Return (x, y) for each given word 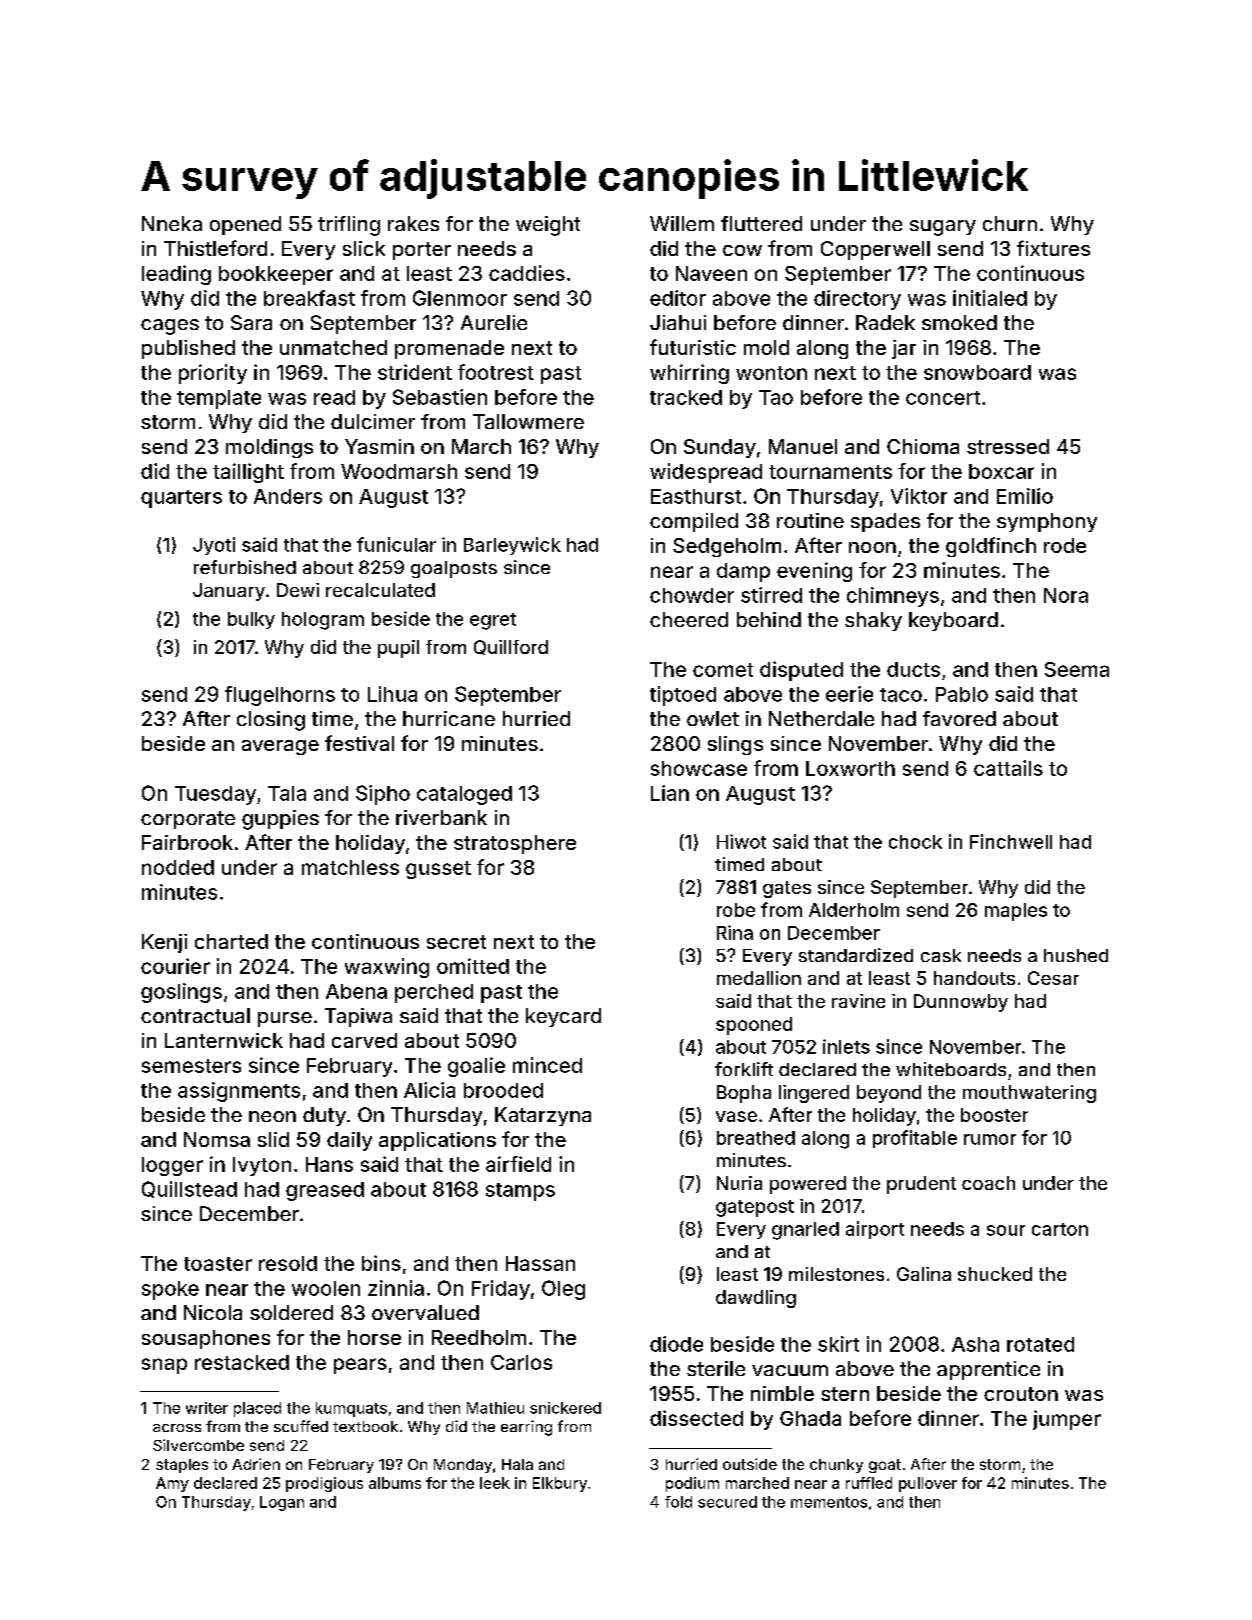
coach (988, 1183)
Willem (682, 223)
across (177, 1428)
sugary (943, 228)
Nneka (172, 223)
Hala (517, 1464)
